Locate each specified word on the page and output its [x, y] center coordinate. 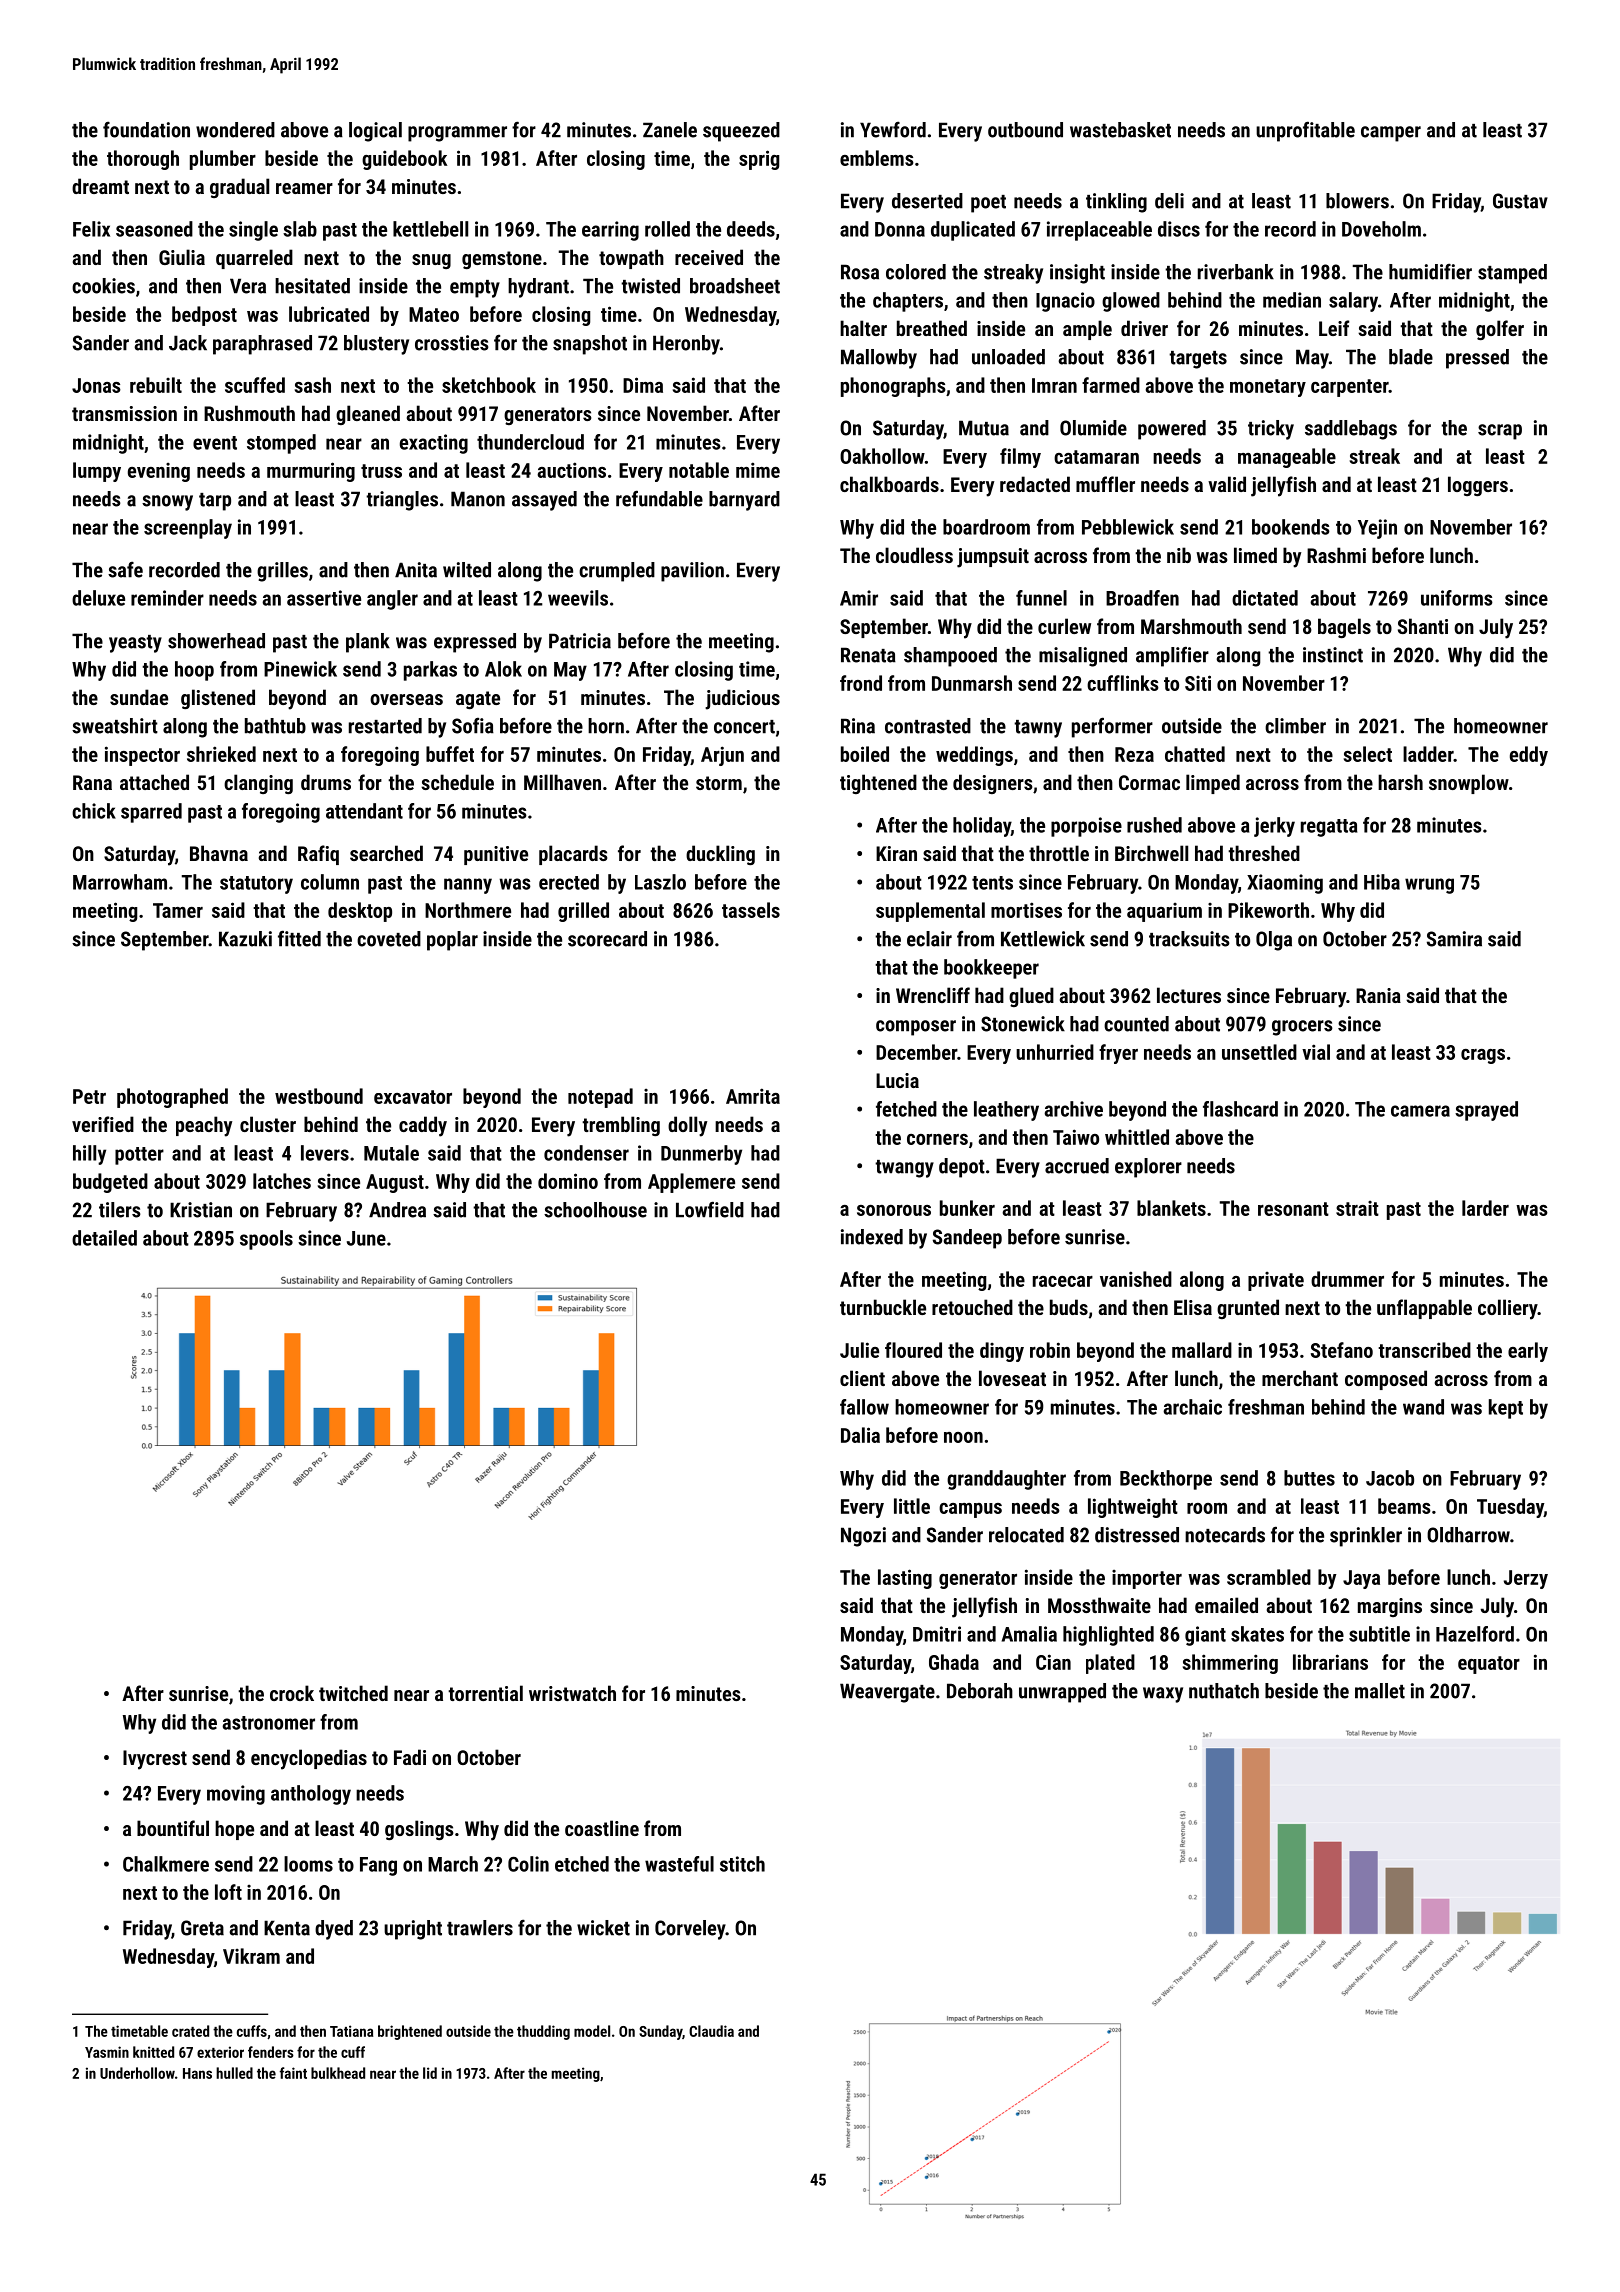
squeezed [741, 132]
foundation [146, 129]
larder [1485, 1208]
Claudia [711, 2031]
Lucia [897, 1080]
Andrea [397, 1210]
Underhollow [137, 2073]
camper [1391, 134]
